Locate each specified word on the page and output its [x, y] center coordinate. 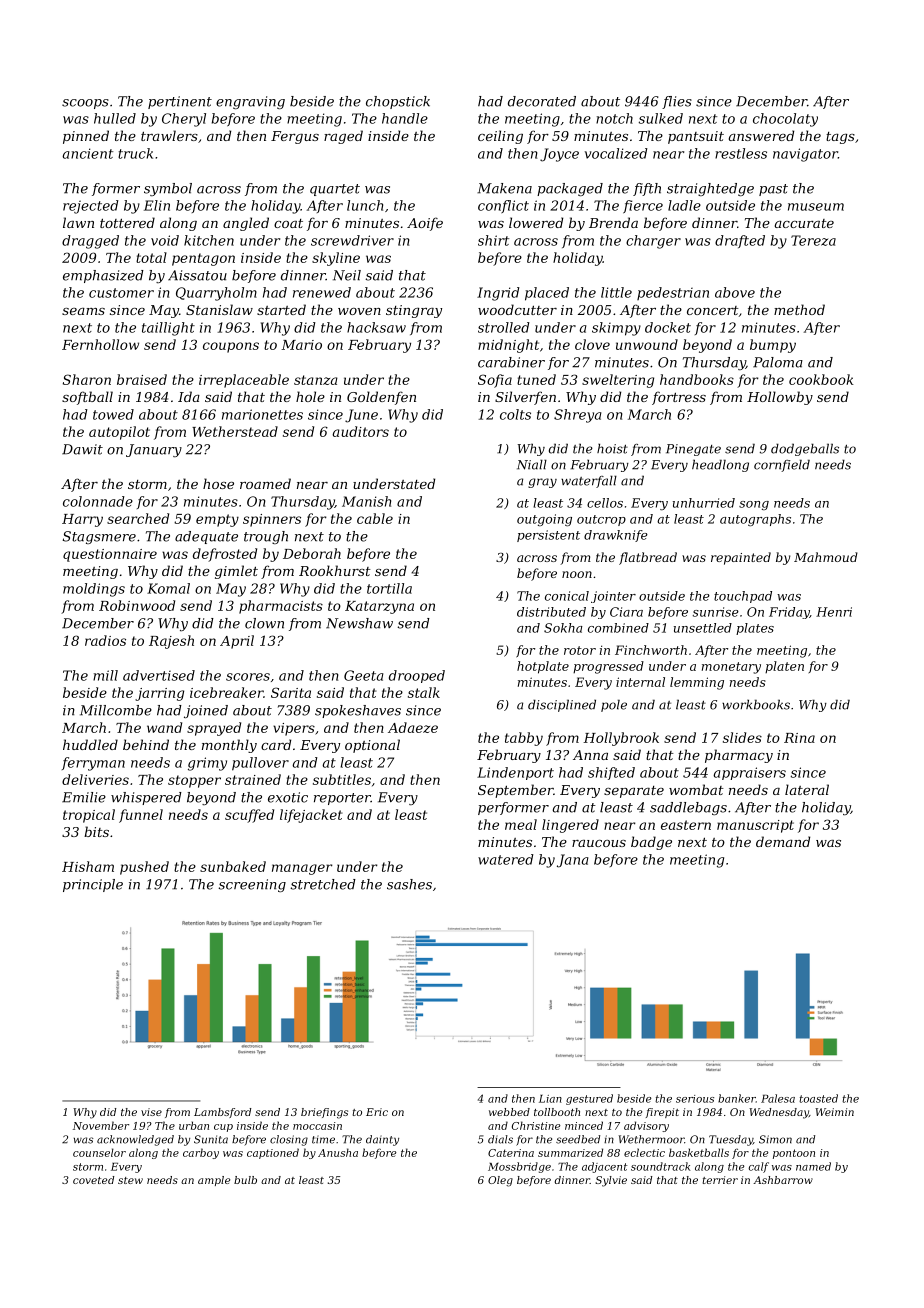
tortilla [389, 588]
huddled [90, 744]
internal [640, 682]
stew [130, 1180]
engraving [250, 102]
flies [677, 102]
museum [816, 207]
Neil [347, 275]
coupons [231, 347]
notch [614, 118]
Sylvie [611, 1181]
